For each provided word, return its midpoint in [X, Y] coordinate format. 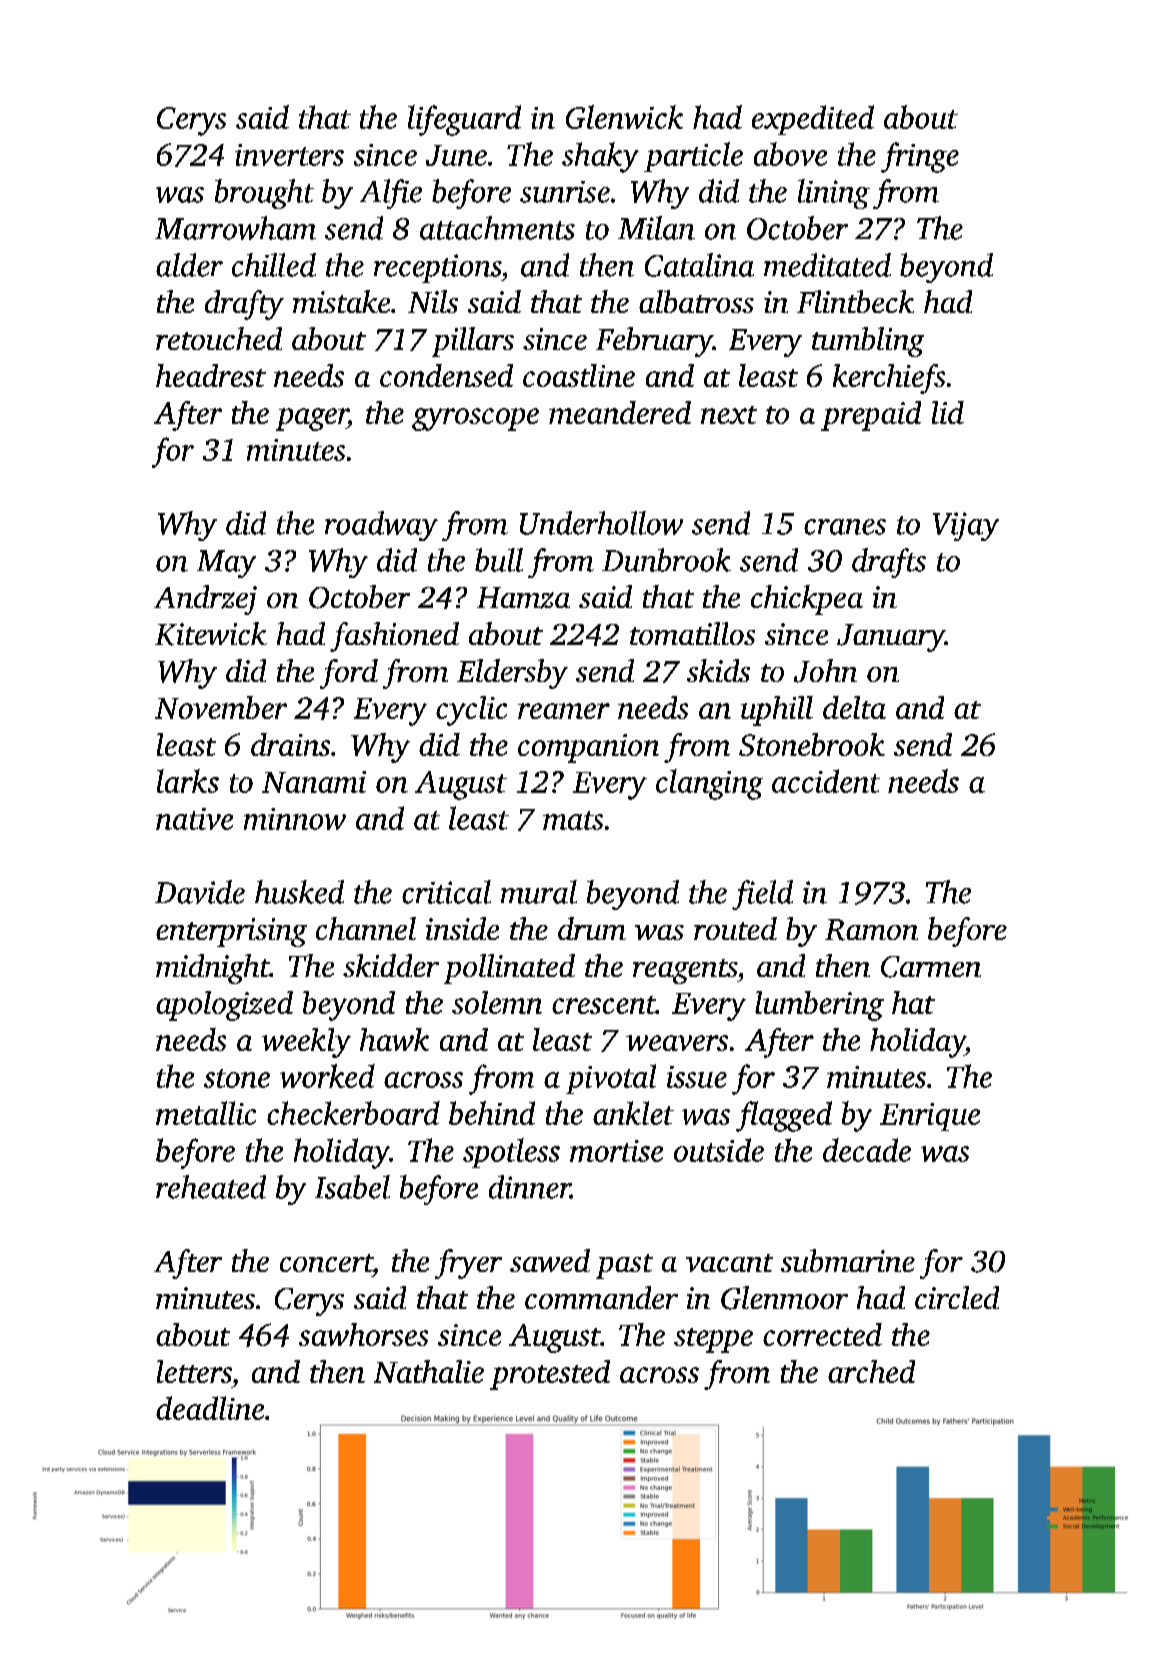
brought [264, 194]
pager [312, 419]
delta [854, 707]
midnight [213, 969]
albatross [696, 301]
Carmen [931, 967]
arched [871, 1371]
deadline [210, 1408]
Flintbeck [855, 301]
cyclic [471, 711]
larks [188, 781]
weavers [677, 1043]
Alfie [391, 194]
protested [550, 1375]
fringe [920, 157]
